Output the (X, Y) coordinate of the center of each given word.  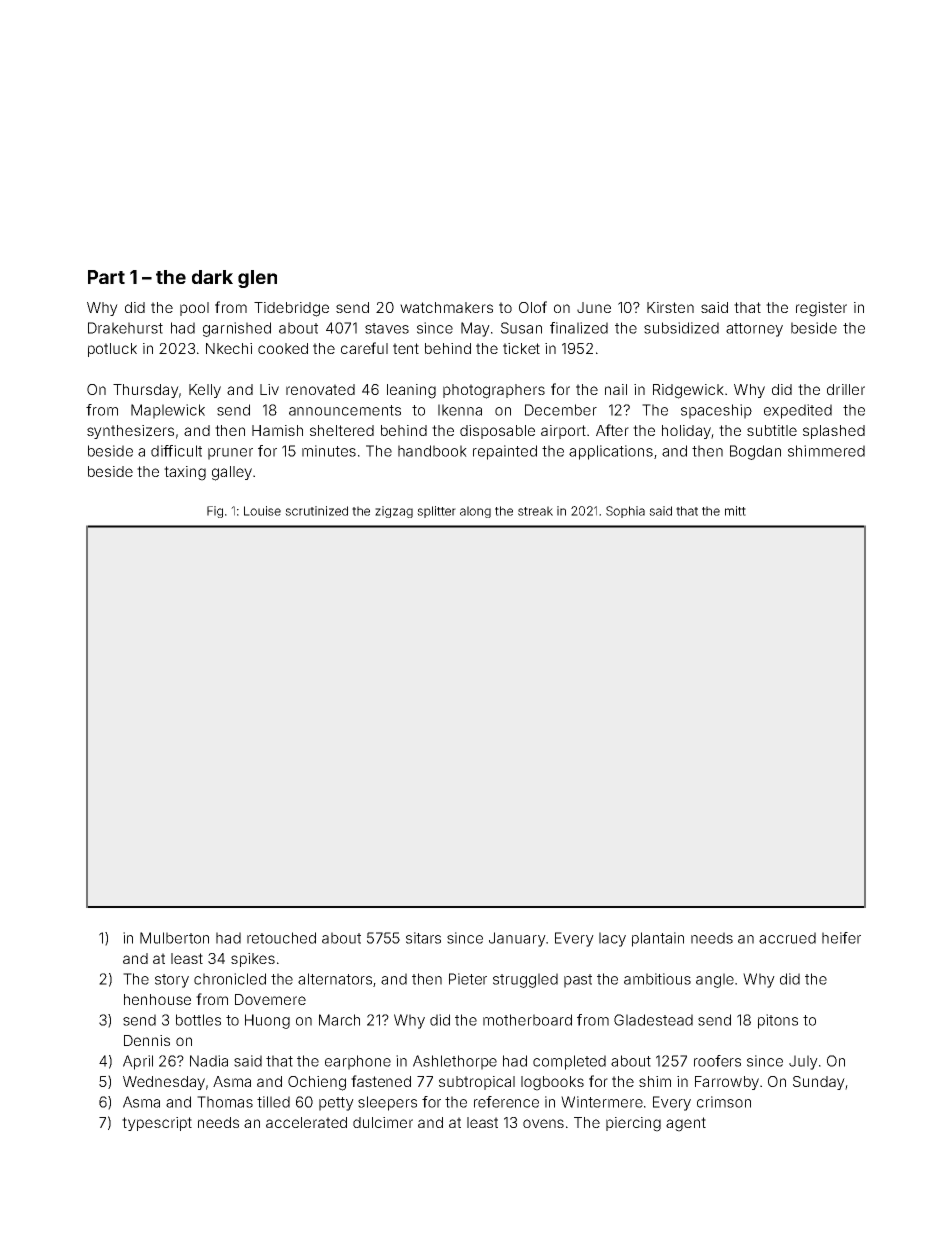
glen (257, 279)
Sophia (625, 512)
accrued (787, 938)
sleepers (387, 1103)
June (594, 307)
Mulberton (174, 938)
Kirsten (670, 307)
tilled (273, 1102)
